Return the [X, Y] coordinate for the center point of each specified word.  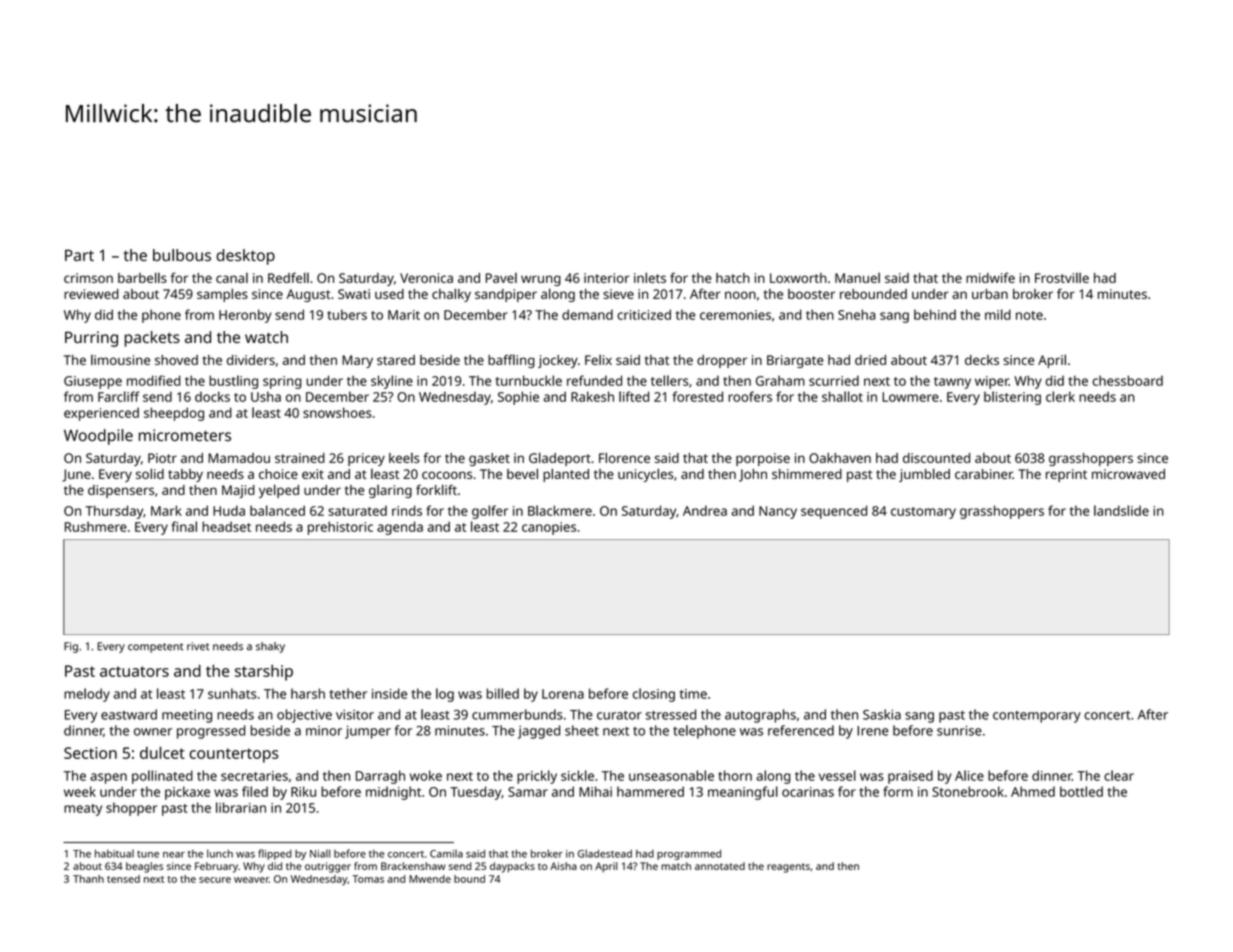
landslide [1121, 510]
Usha [266, 396]
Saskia [882, 714]
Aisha [563, 866]
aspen [108, 778]
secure [215, 880]
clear [1119, 775]
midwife [990, 277]
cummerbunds [517, 714]
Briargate [795, 361]
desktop [245, 257]
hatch [733, 278]
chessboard [1128, 380]
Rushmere [96, 527]
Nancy [778, 512]
